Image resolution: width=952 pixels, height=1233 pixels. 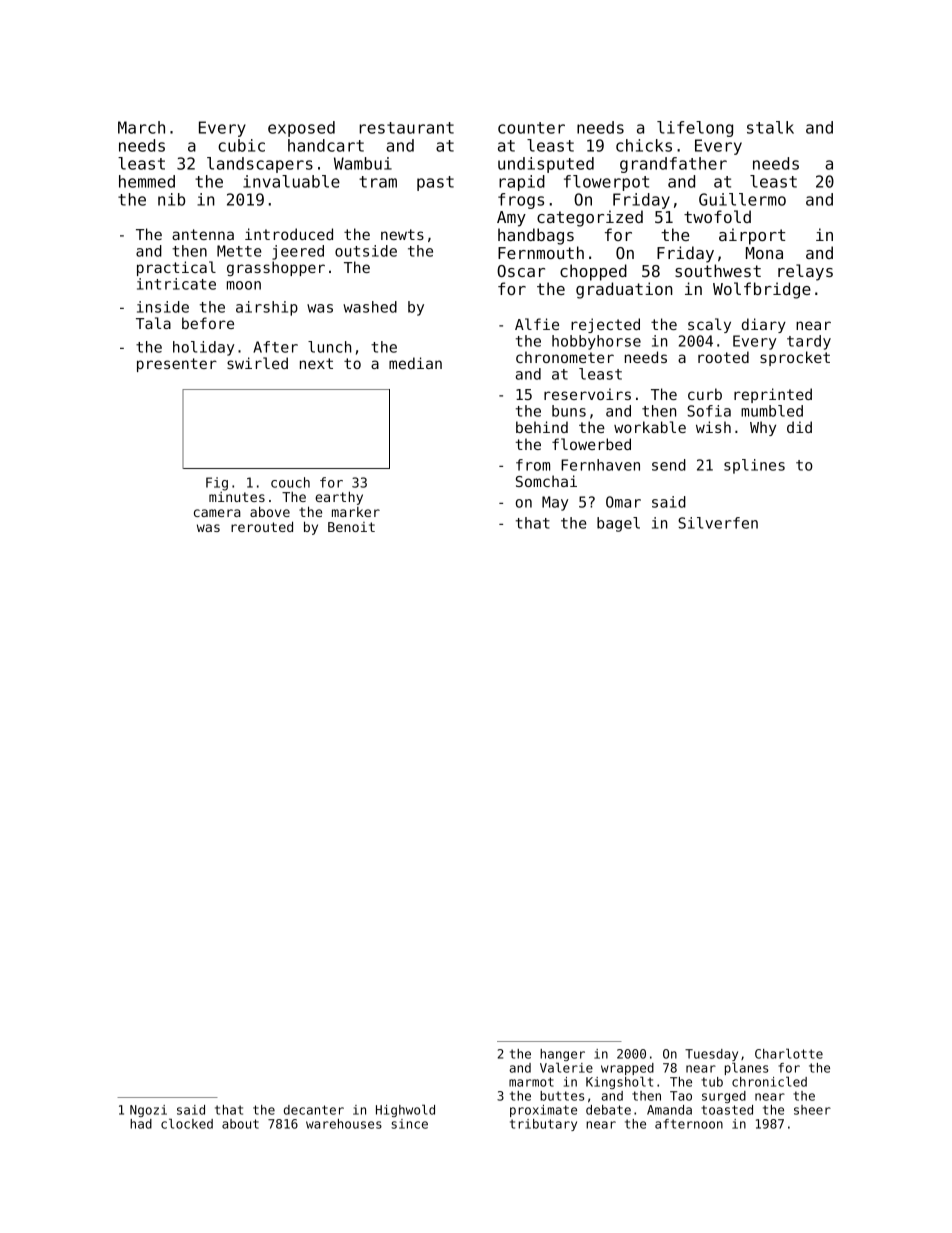 I want to click on cubic, so click(x=241, y=145).
